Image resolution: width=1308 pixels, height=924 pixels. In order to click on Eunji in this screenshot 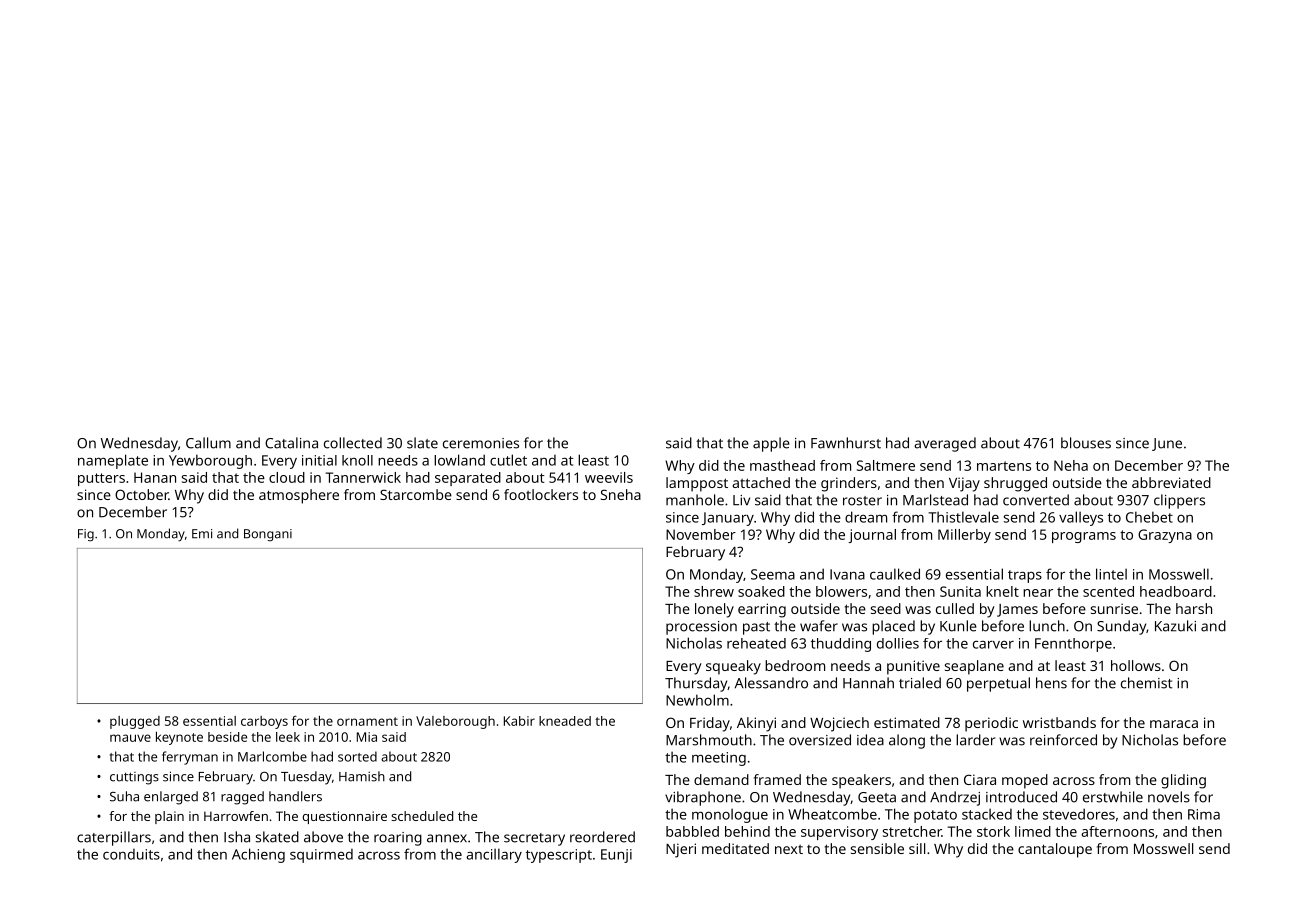, I will do `click(616, 856)`.
